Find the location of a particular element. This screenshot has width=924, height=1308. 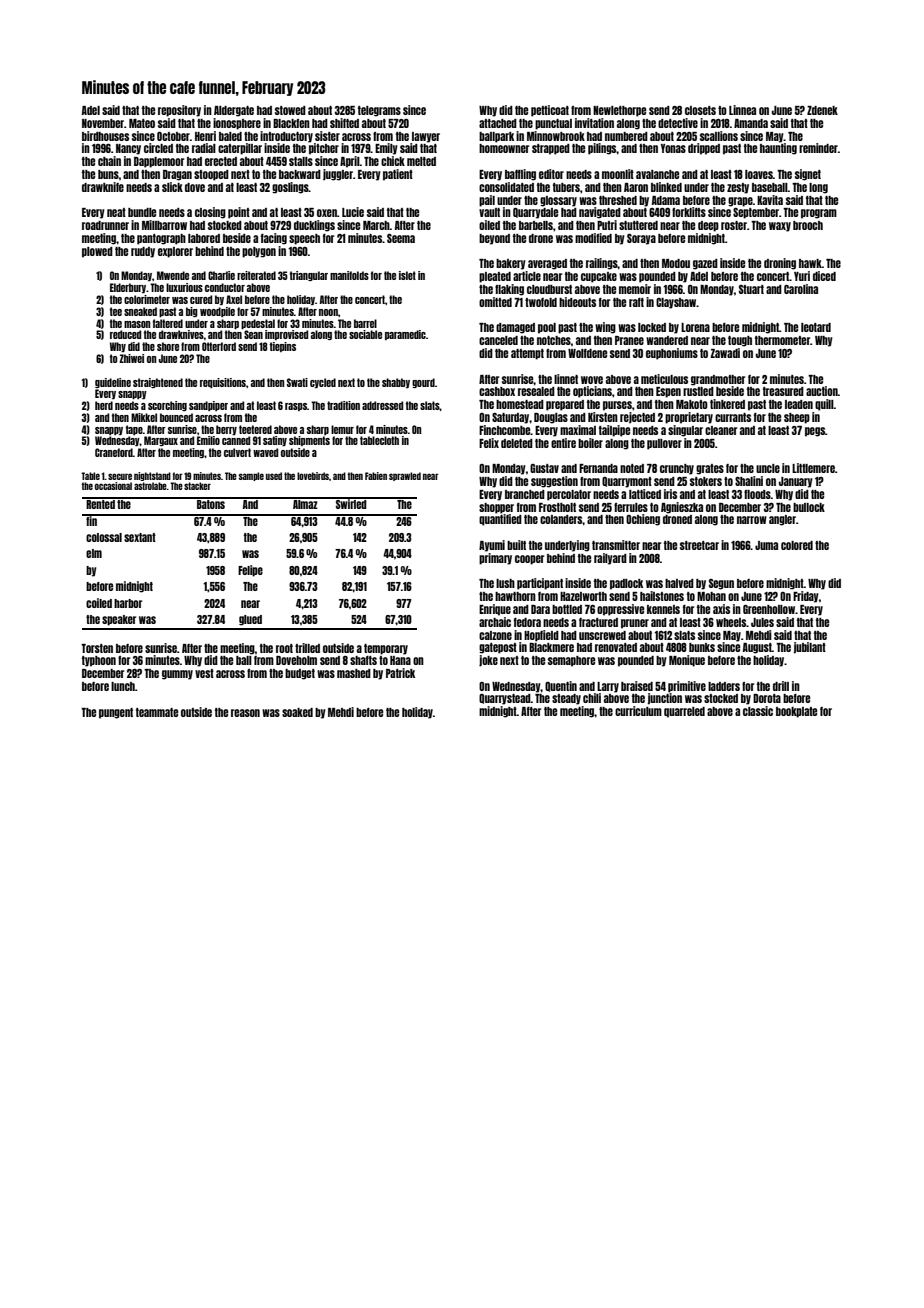

participant is located at coordinates (540, 584).
